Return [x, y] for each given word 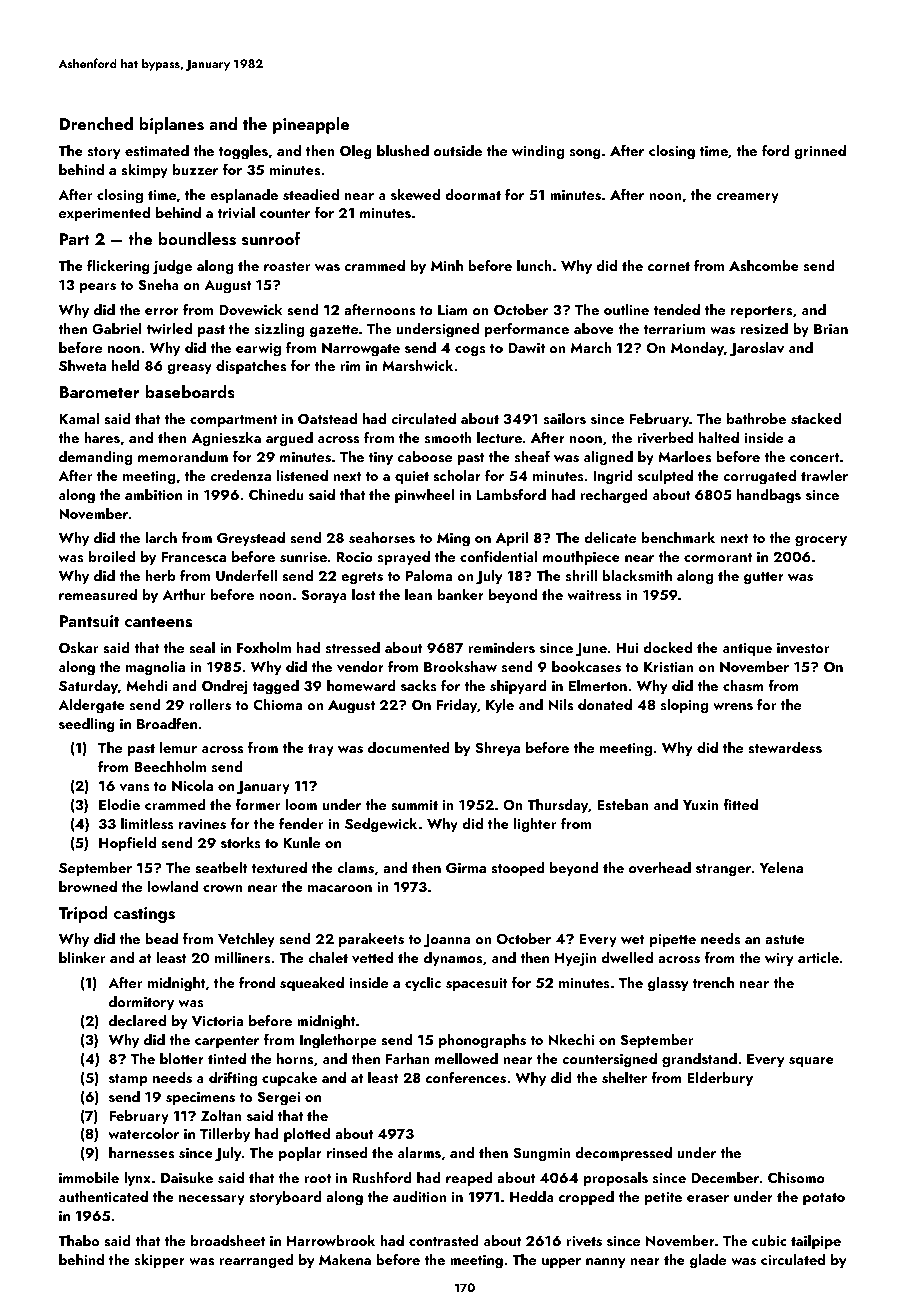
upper [561, 1263]
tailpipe [816, 1242]
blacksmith [637, 576]
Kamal [79, 418]
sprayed [404, 558]
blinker [82, 957]
